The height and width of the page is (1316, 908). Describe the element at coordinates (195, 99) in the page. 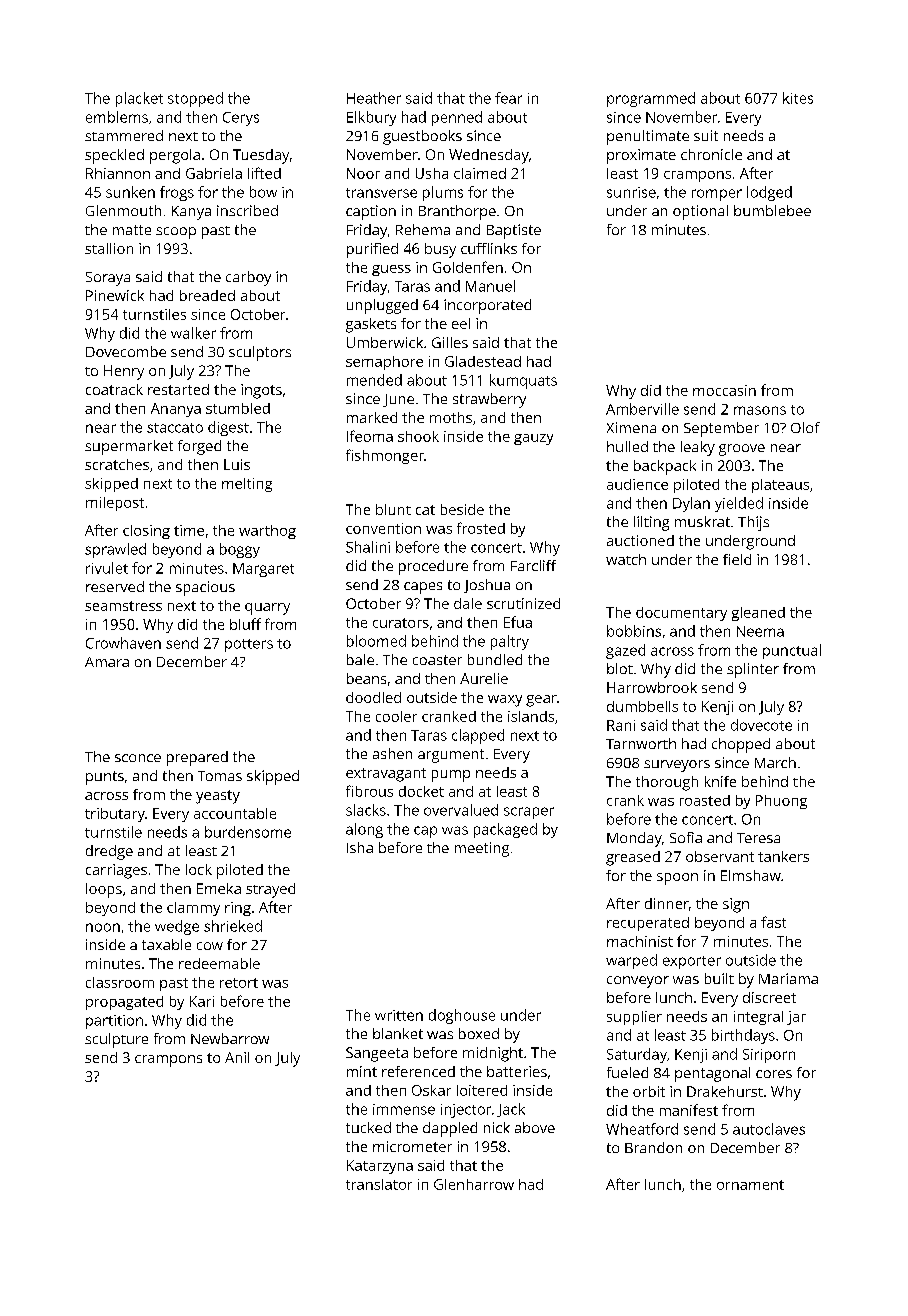

I see `stopped` at that location.
